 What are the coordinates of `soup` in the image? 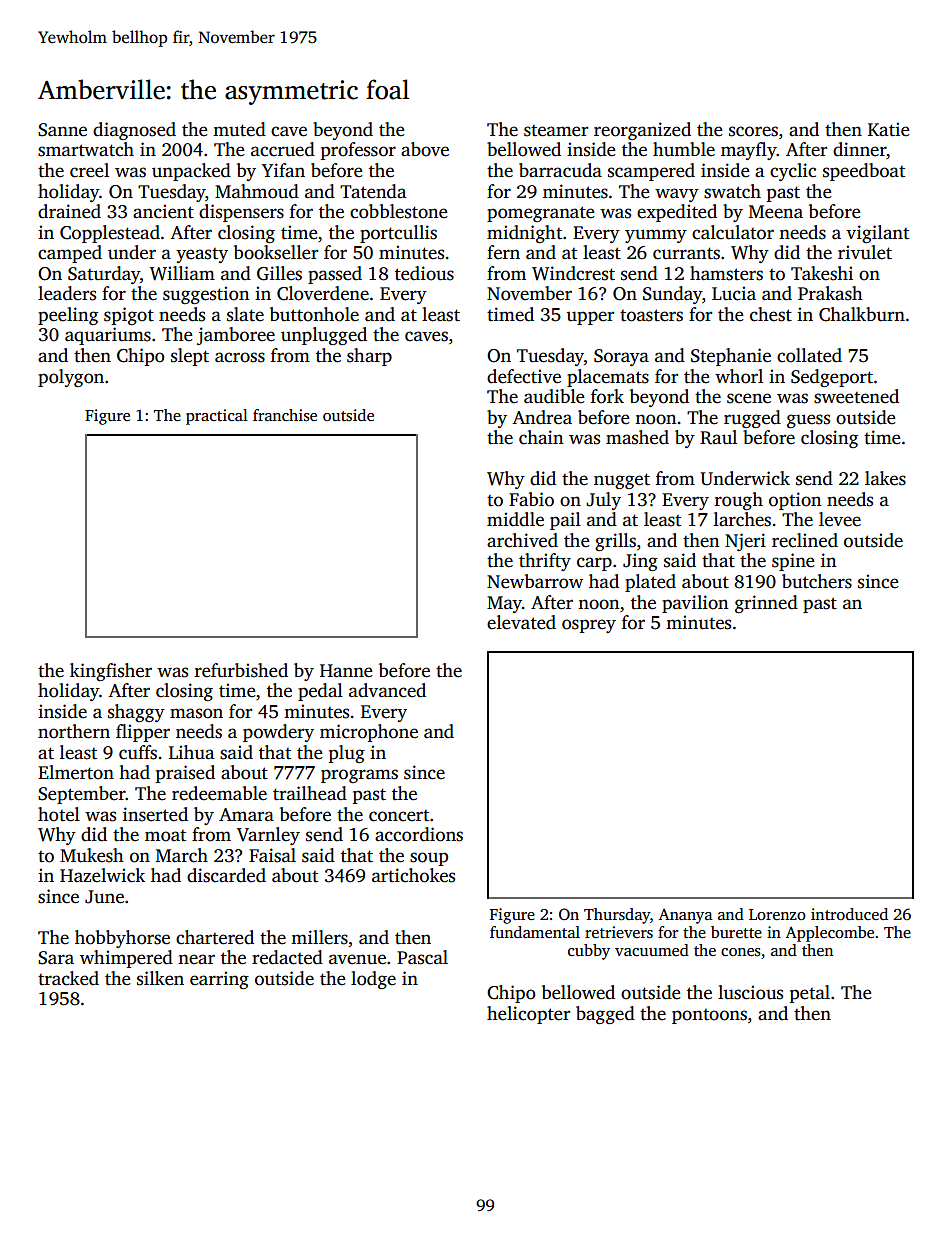 It's located at (429, 859).
